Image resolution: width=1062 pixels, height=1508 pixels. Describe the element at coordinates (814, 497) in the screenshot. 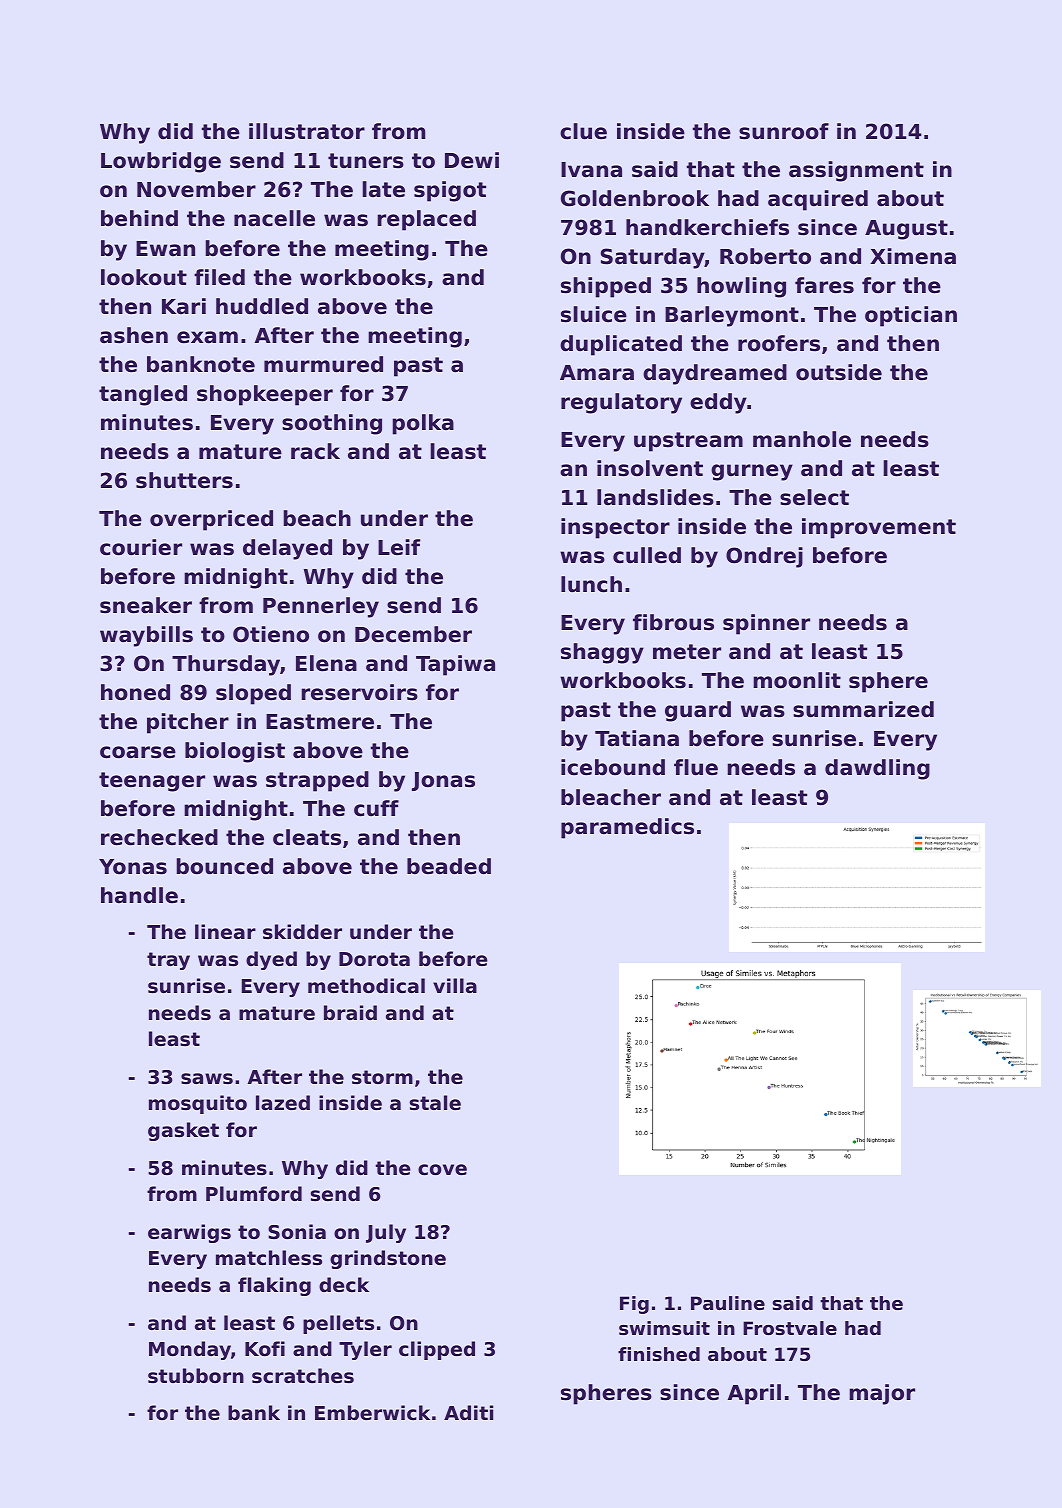

I see `select` at that location.
